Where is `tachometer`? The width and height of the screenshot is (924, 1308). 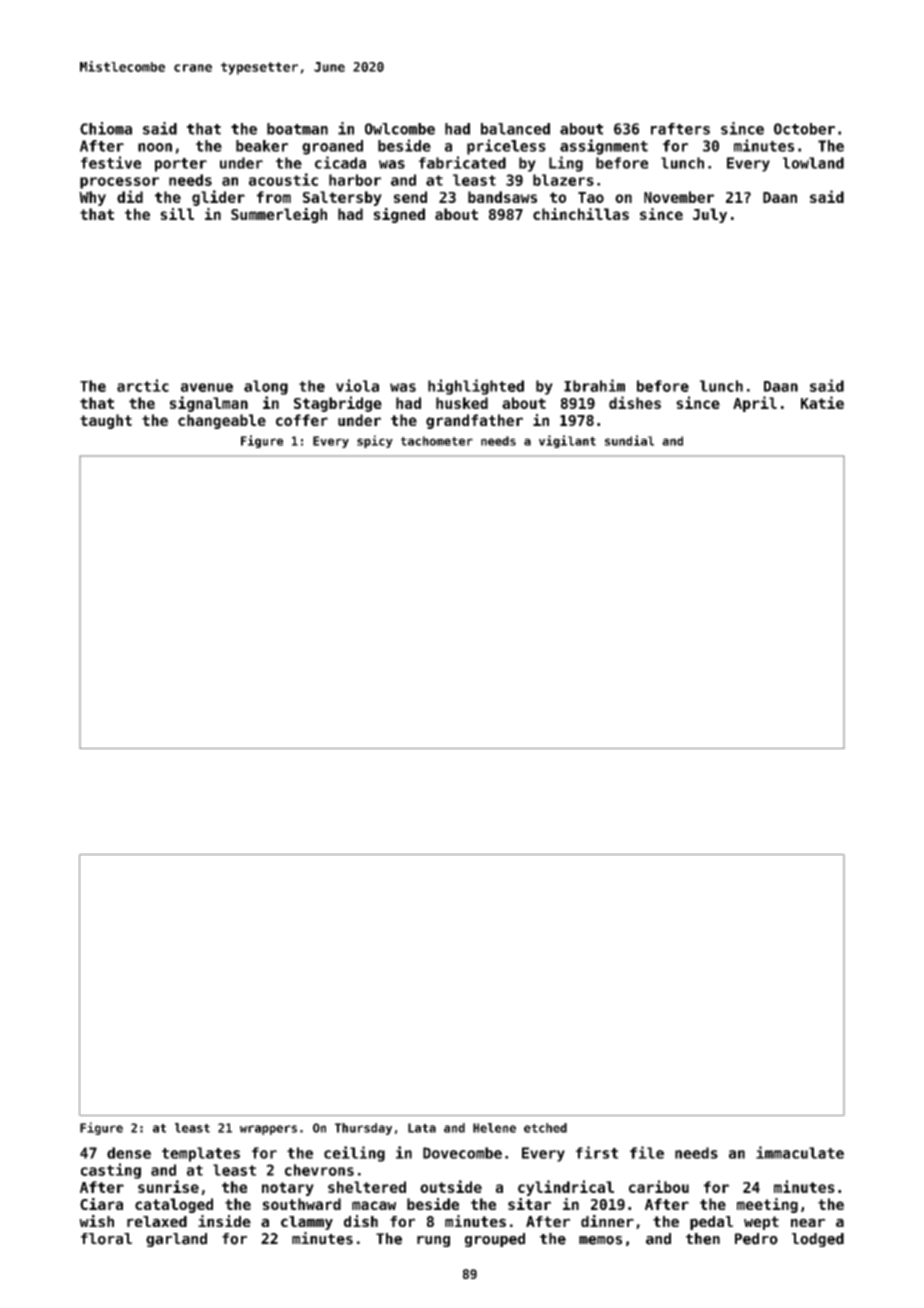
tachometer is located at coordinates (437, 441).
